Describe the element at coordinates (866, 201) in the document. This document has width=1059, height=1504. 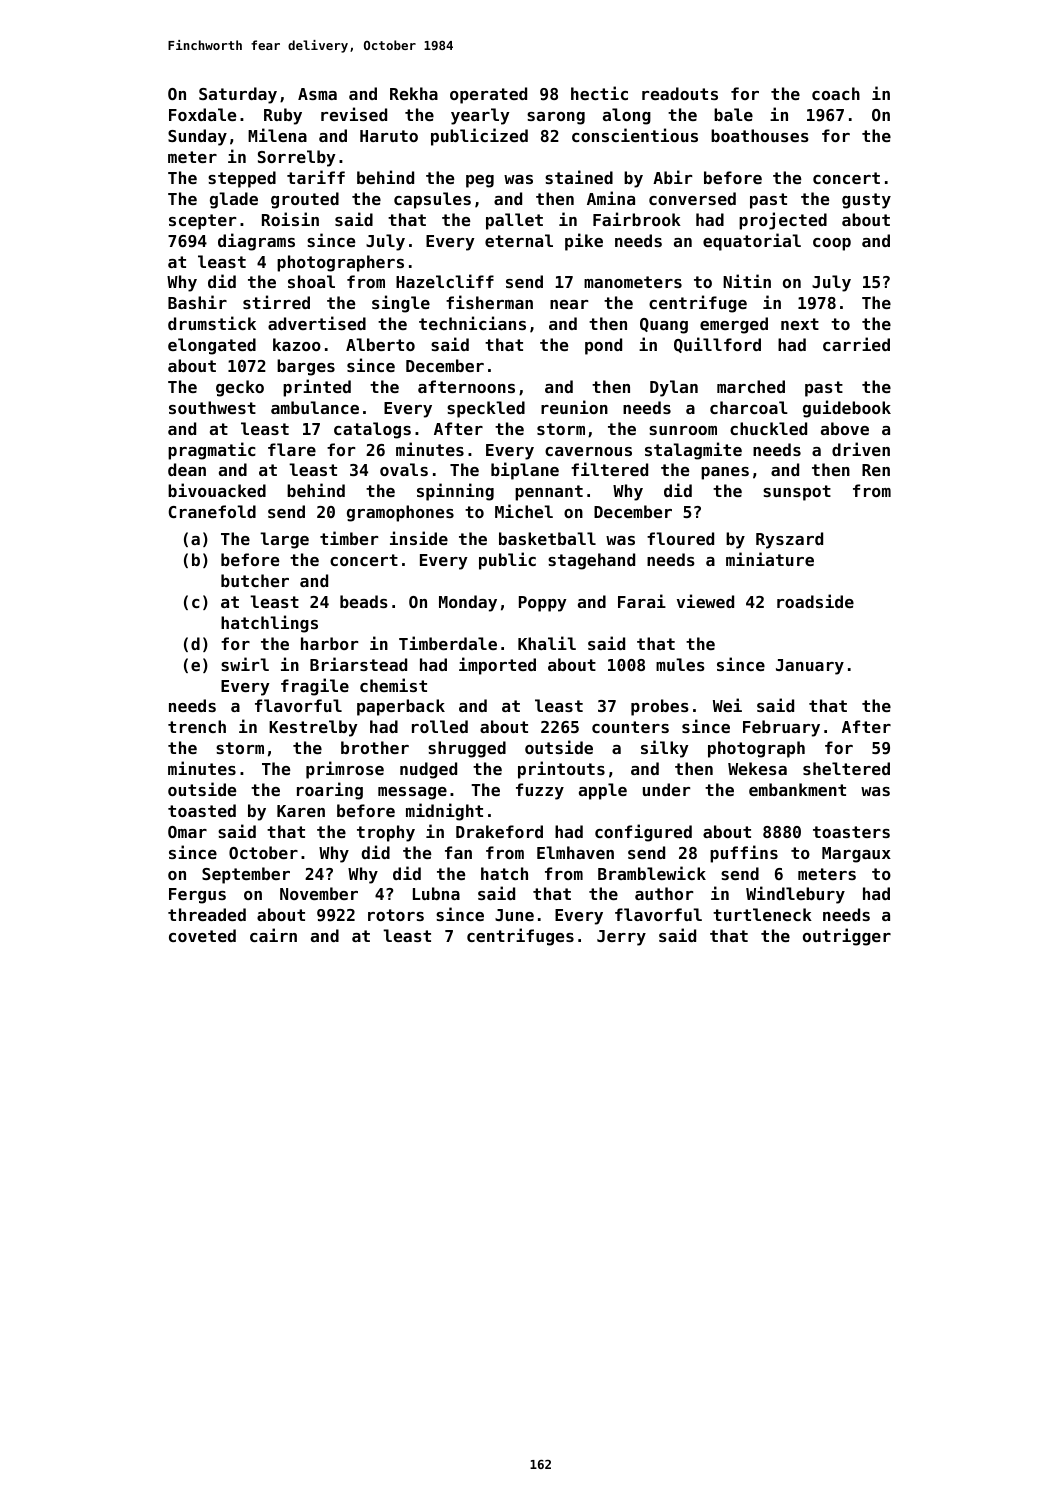
I see `gusty` at that location.
